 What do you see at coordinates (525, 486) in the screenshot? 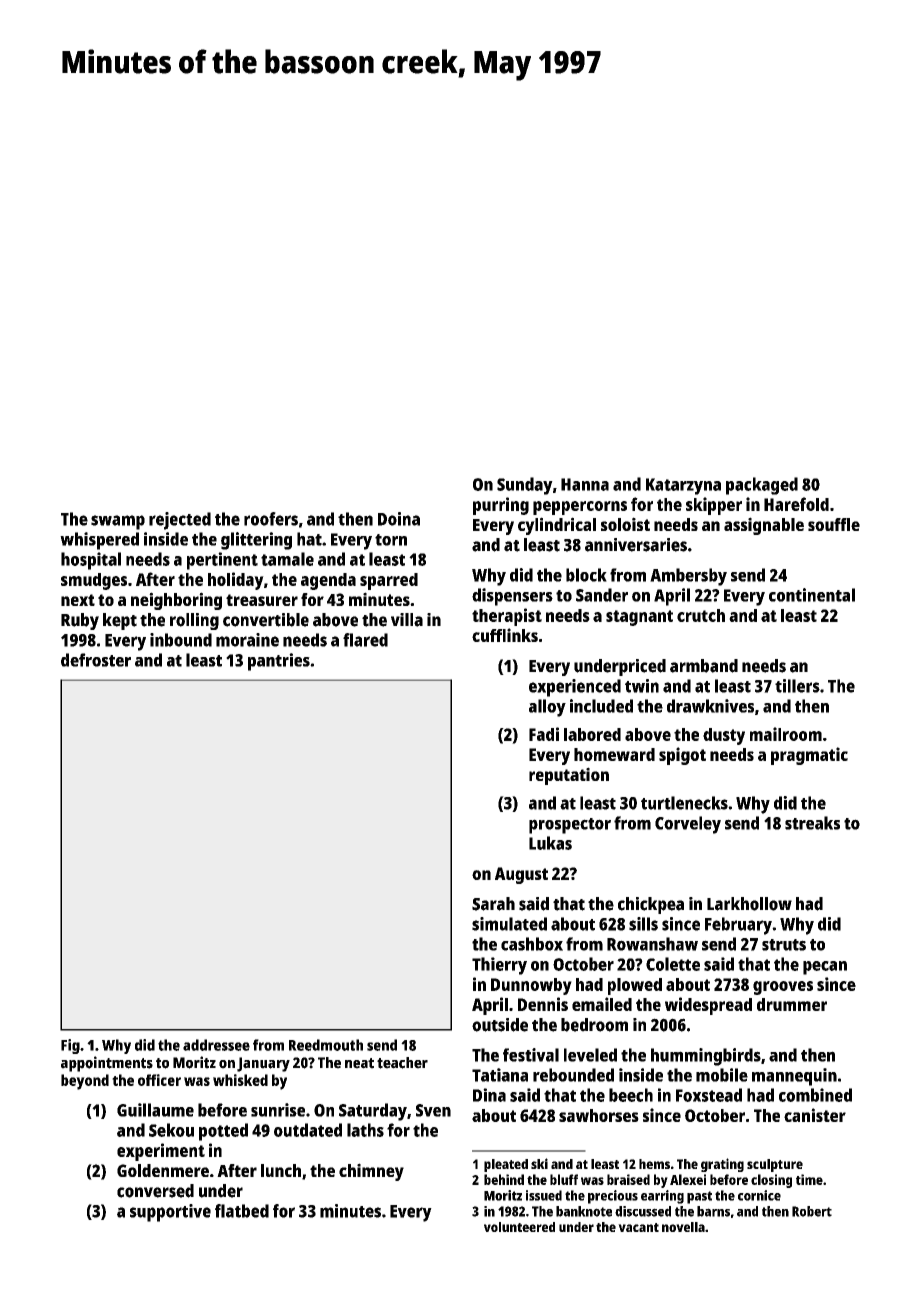
I see `Sunday` at bounding box center [525, 486].
